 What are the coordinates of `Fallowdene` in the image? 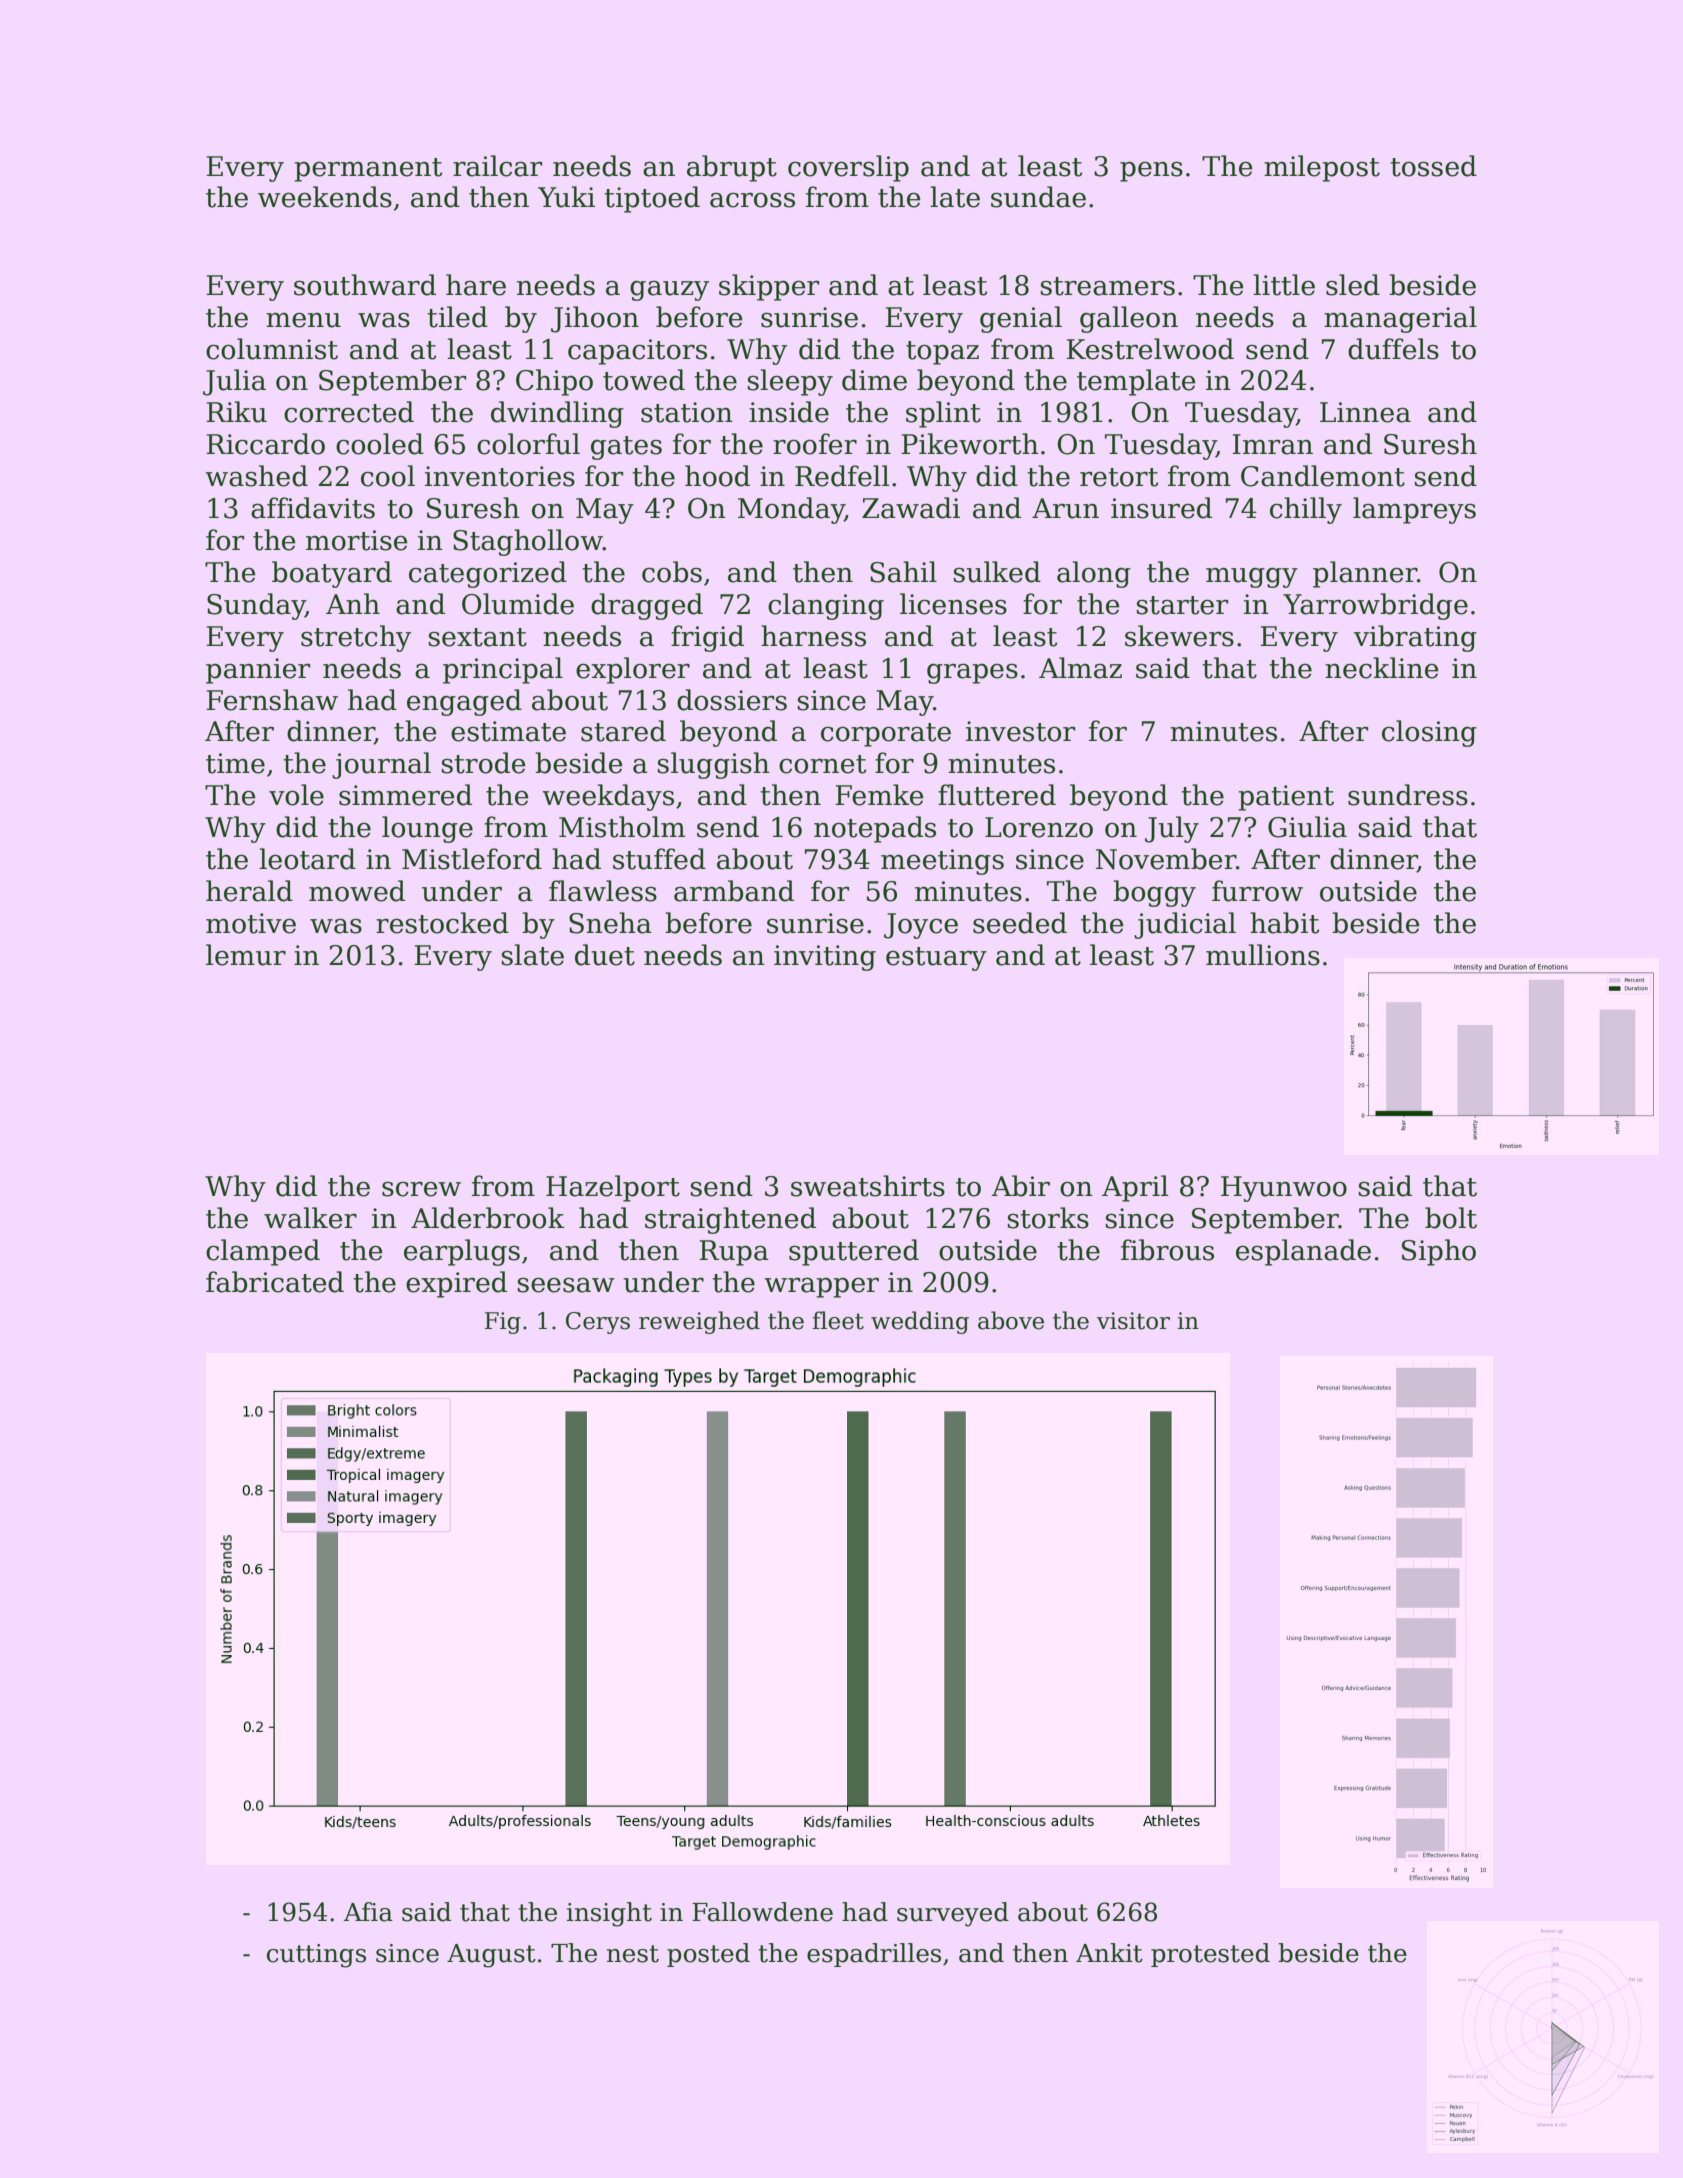 It's located at (762, 1912).
